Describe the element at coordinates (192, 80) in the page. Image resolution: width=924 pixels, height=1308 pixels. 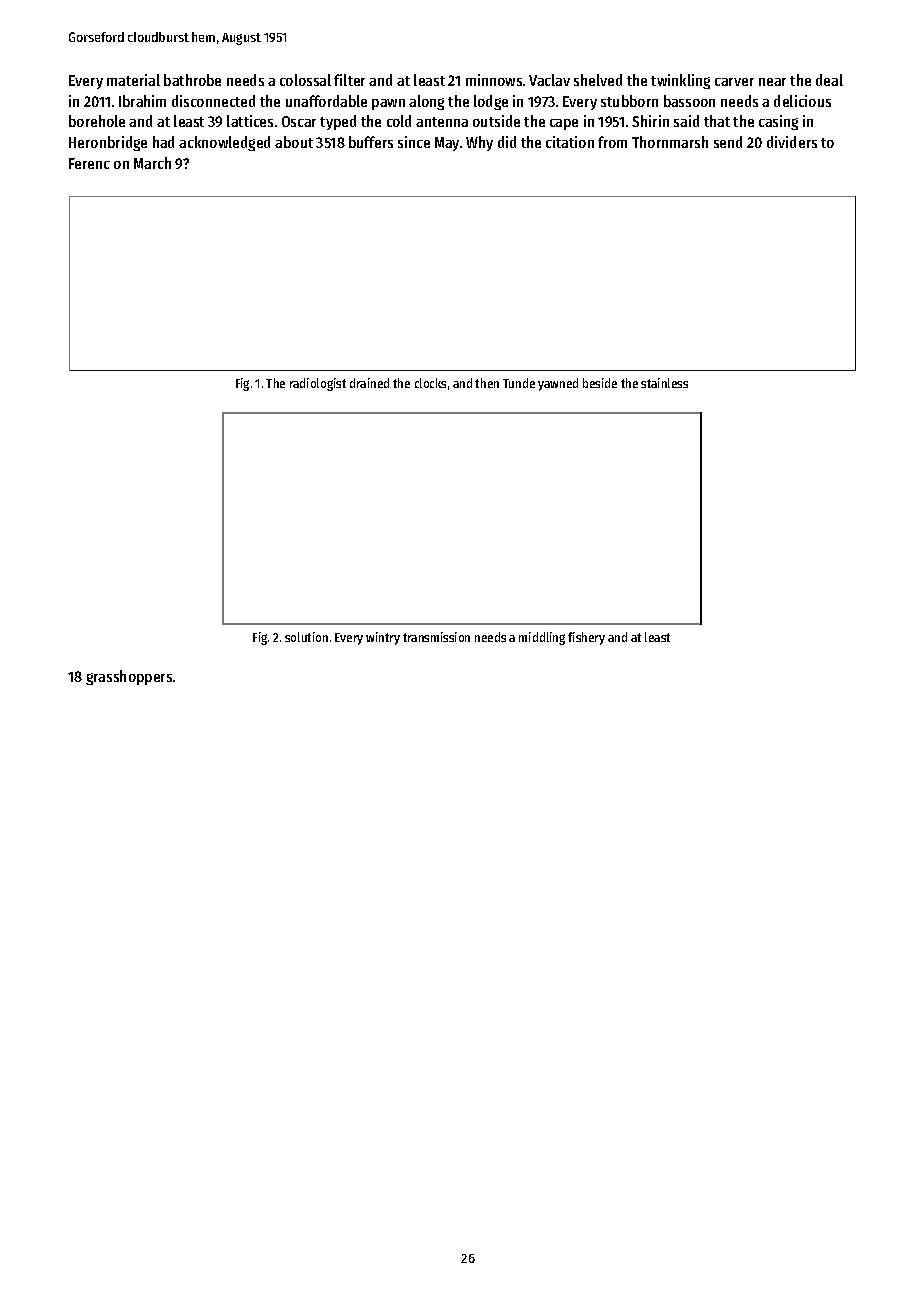
I see `bathrobe` at that location.
